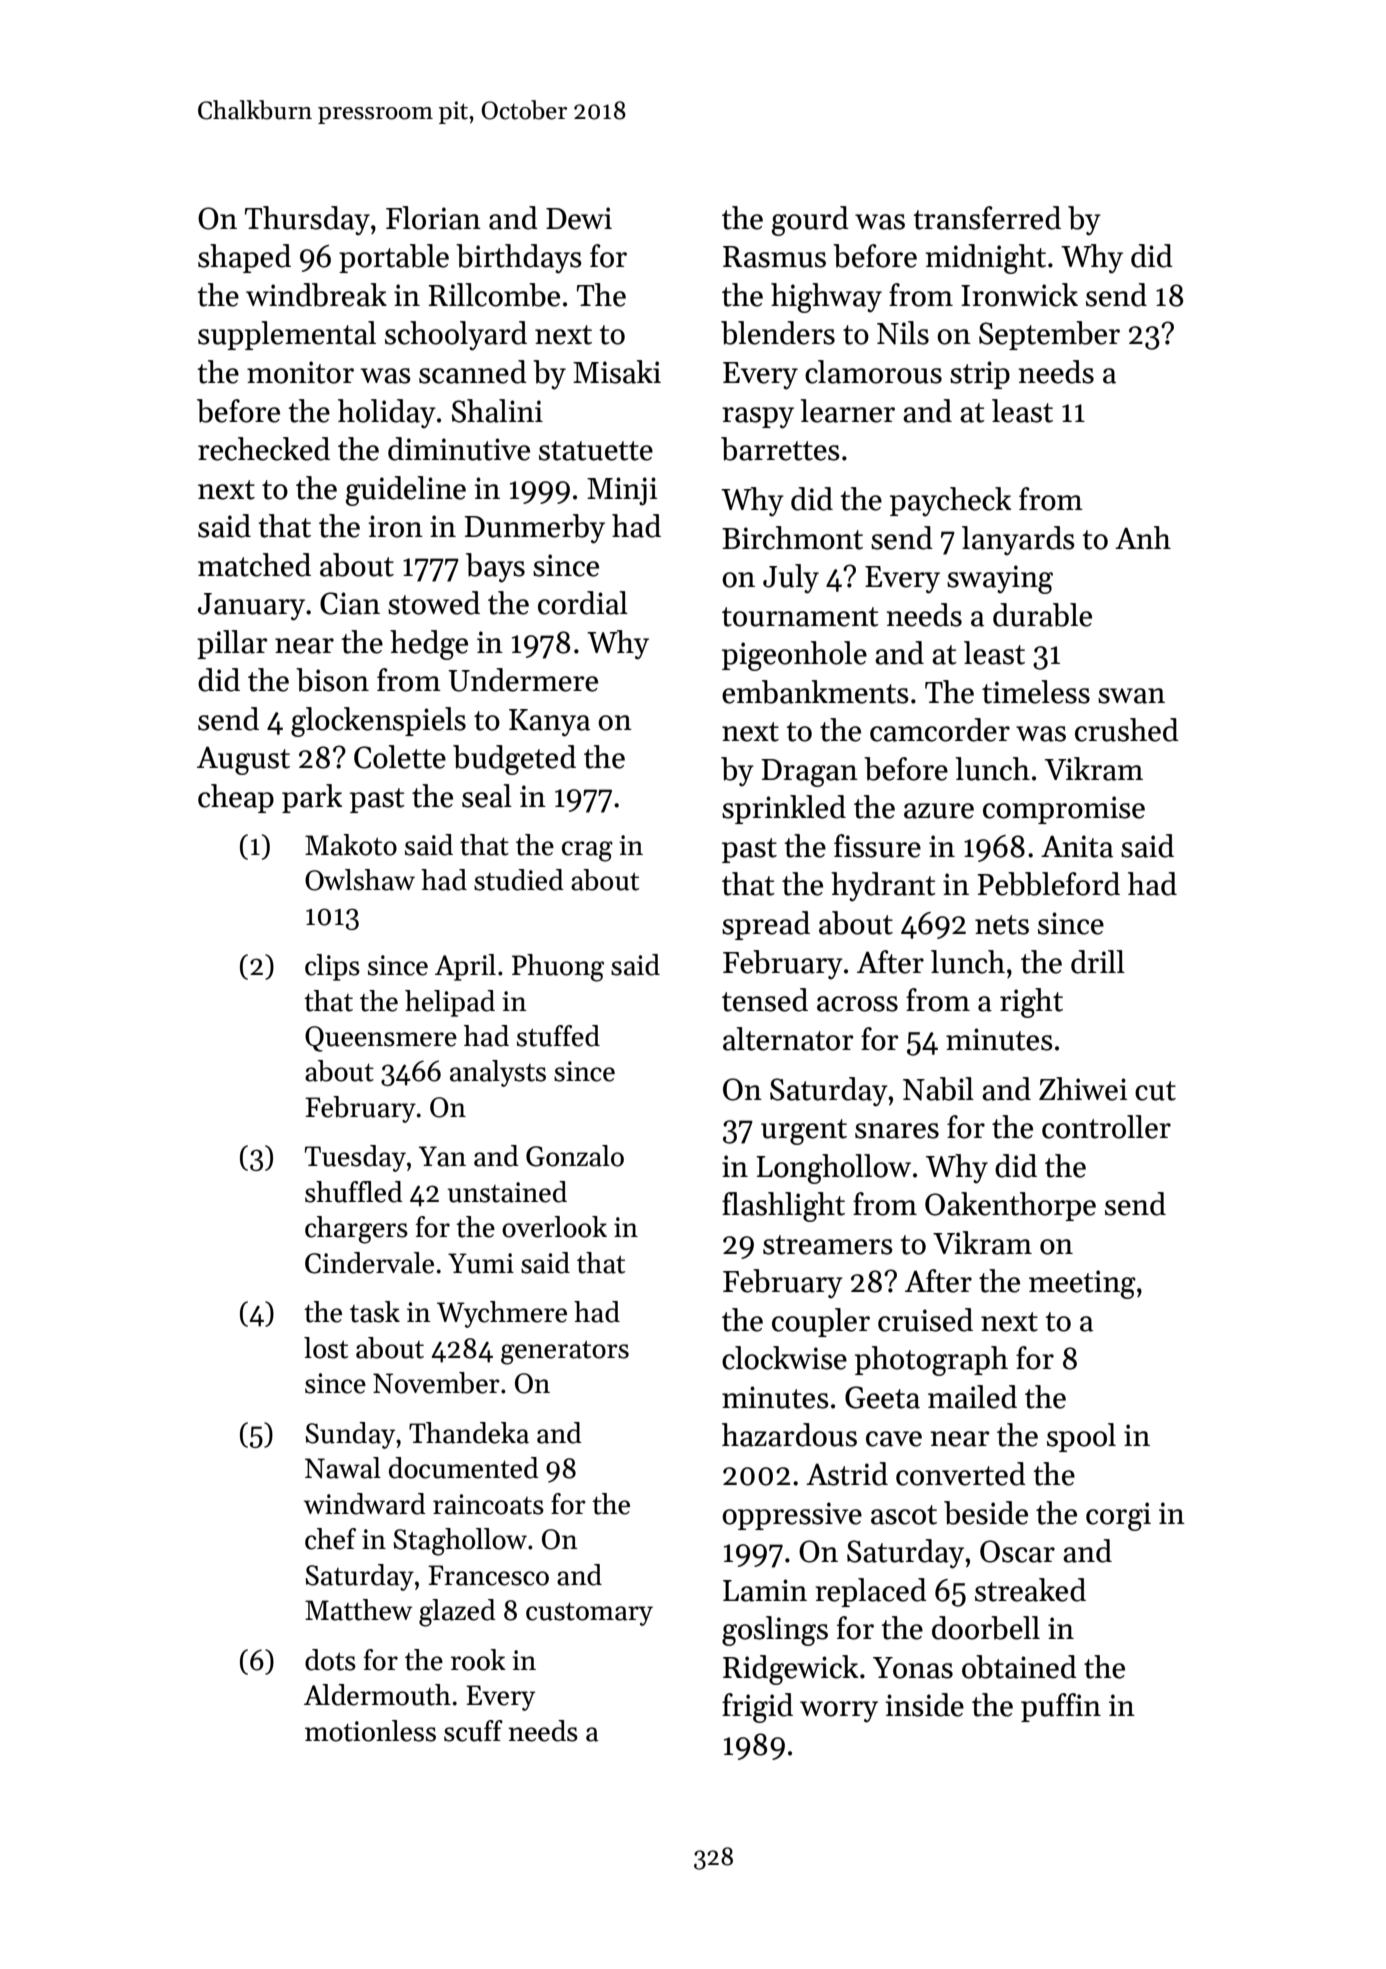 The height and width of the screenshot is (1969, 1386). What do you see at coordinates (987, 218) in the screenshot?
I see `transferred` at bounding box center [987, 218].
